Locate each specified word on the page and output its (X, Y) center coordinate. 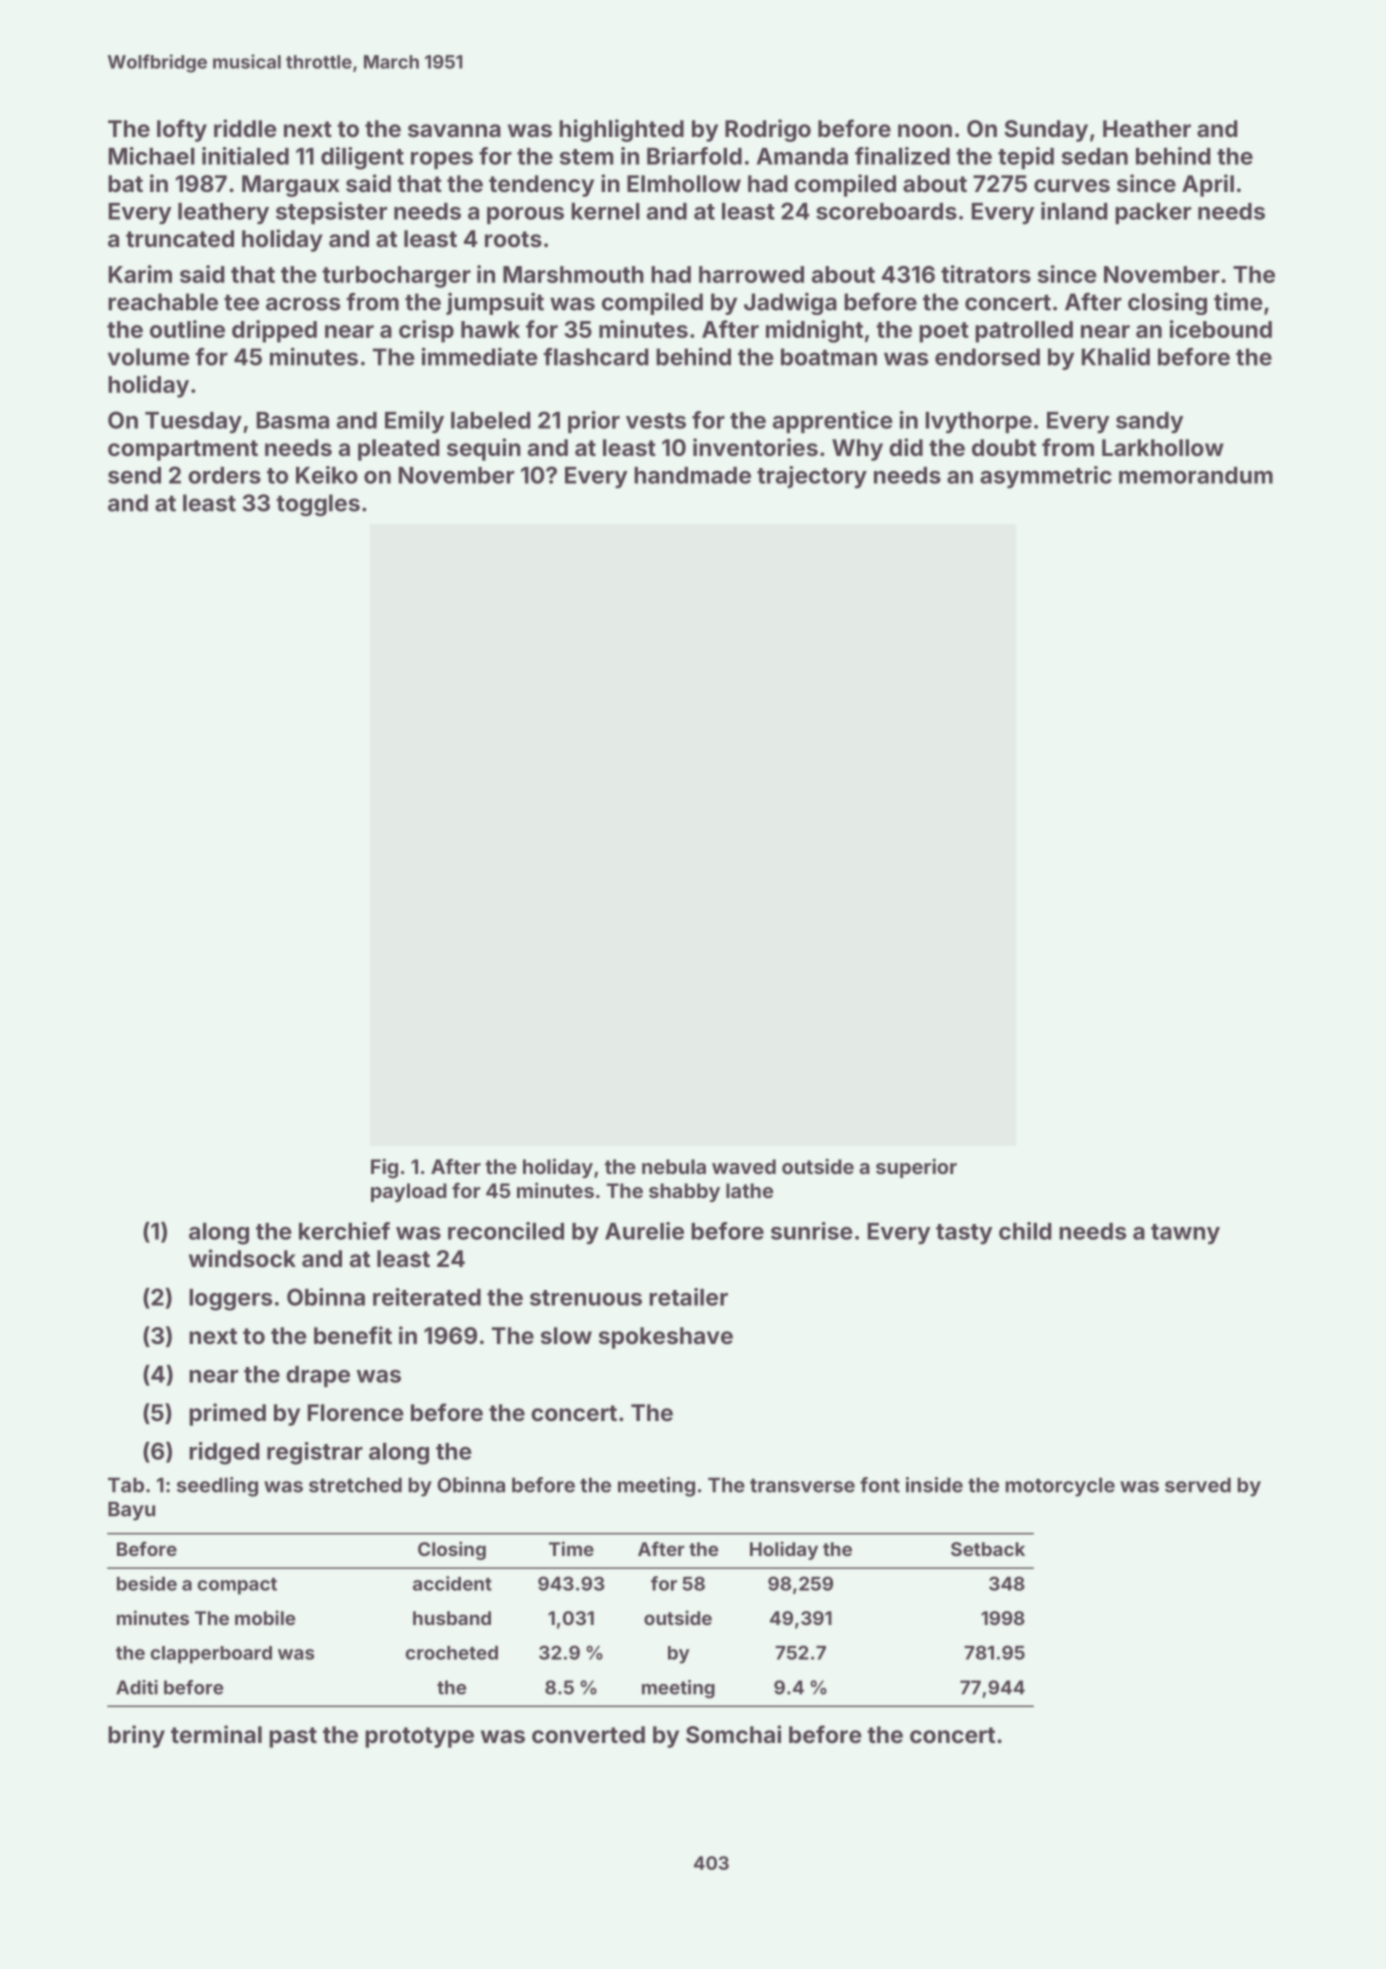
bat (125, 183)
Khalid (1116, 356)
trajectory (812, 477)
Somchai (733, 1734)
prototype (419, 1737)
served (1198, 1485)
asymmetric (1046, 477)
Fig (384, 1168)
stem (586, 157)
